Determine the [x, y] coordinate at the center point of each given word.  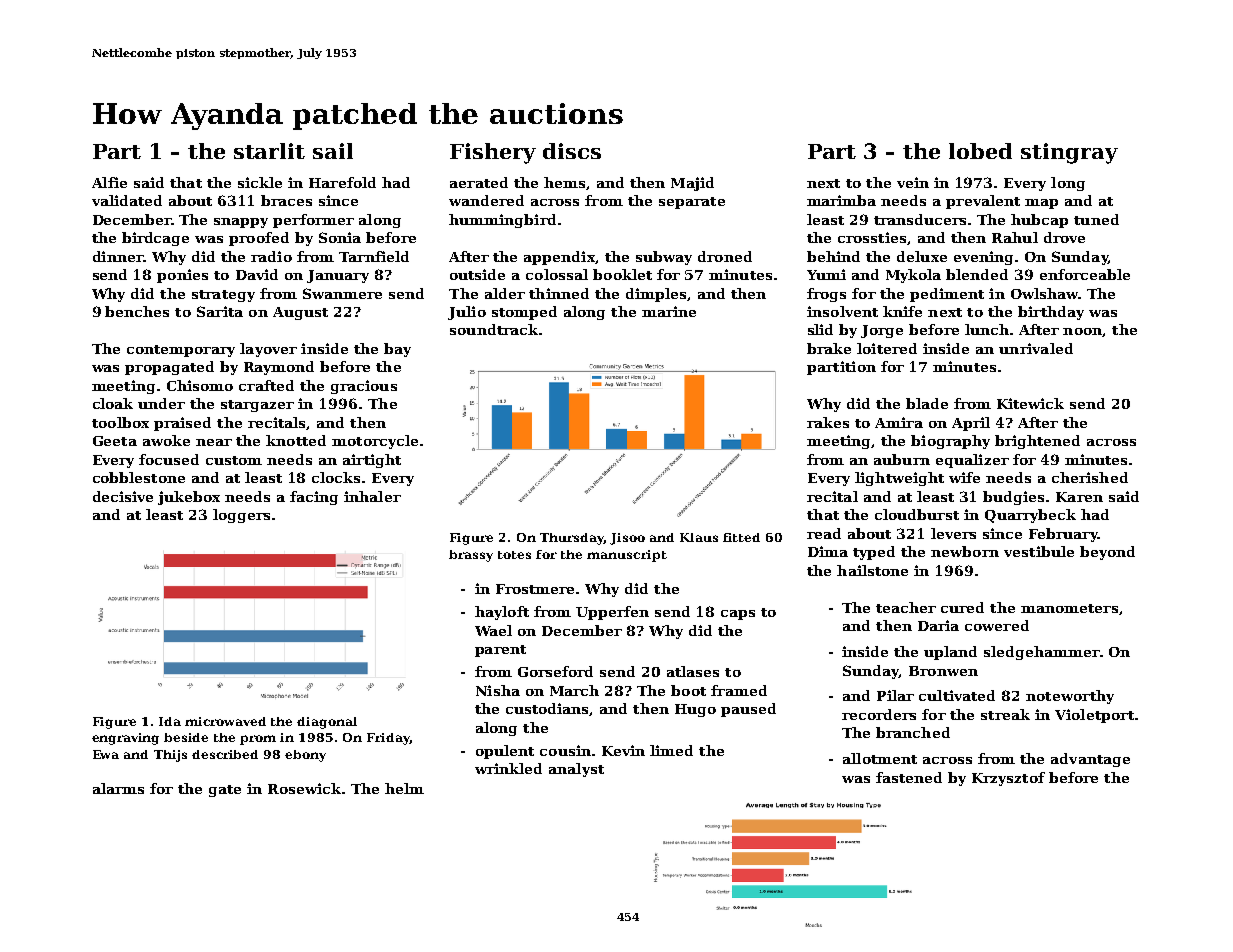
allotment [880, 758]
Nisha [498, 690]
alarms [118, 788]
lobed [980, 151]
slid [820, 329]
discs [572, 151]
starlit [269, 151]
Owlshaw [1044, 293]
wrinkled [508, 768]
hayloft [502, 613]
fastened [909, 777]
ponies [182, 276]
